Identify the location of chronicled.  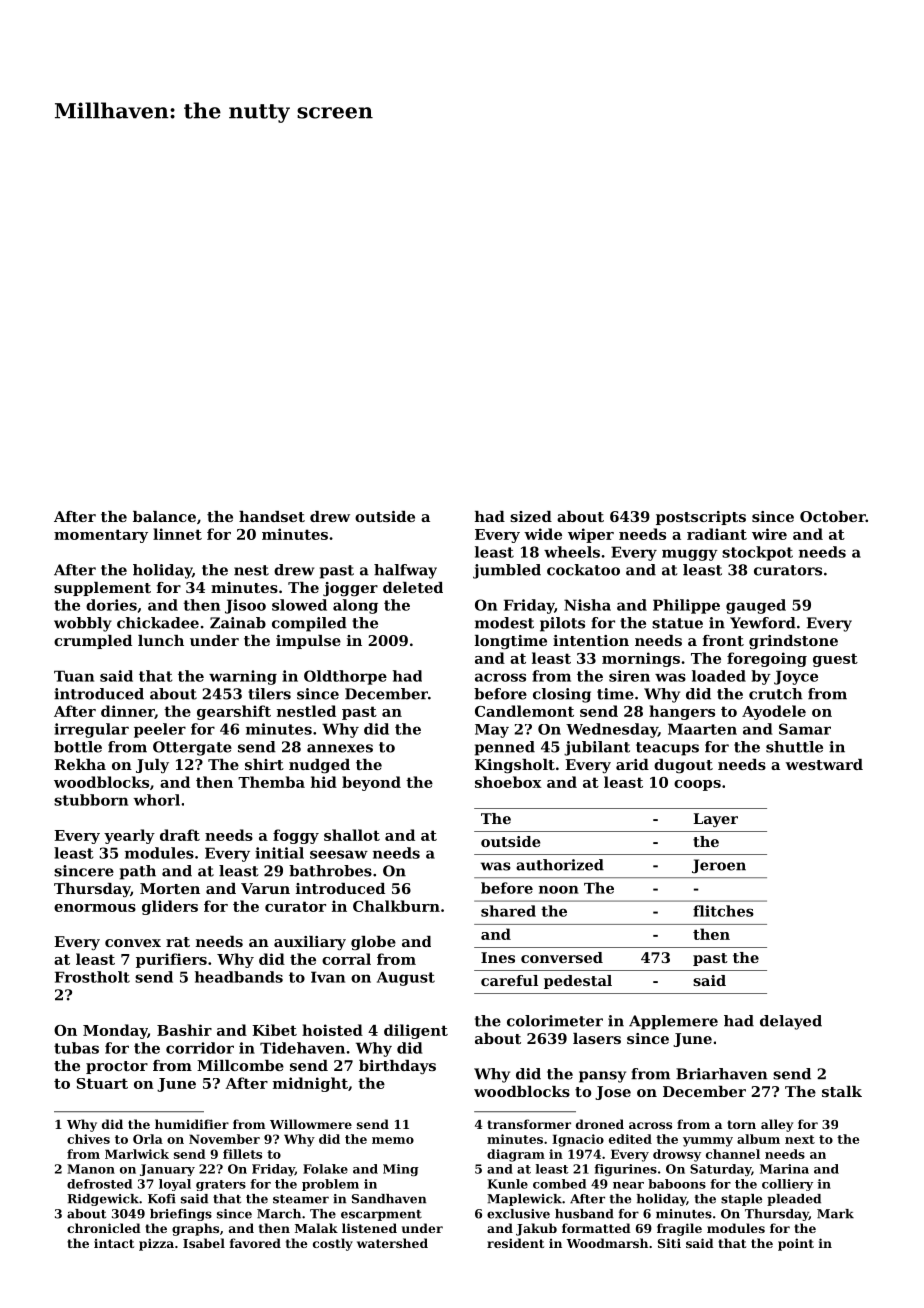
(104, 1228).
